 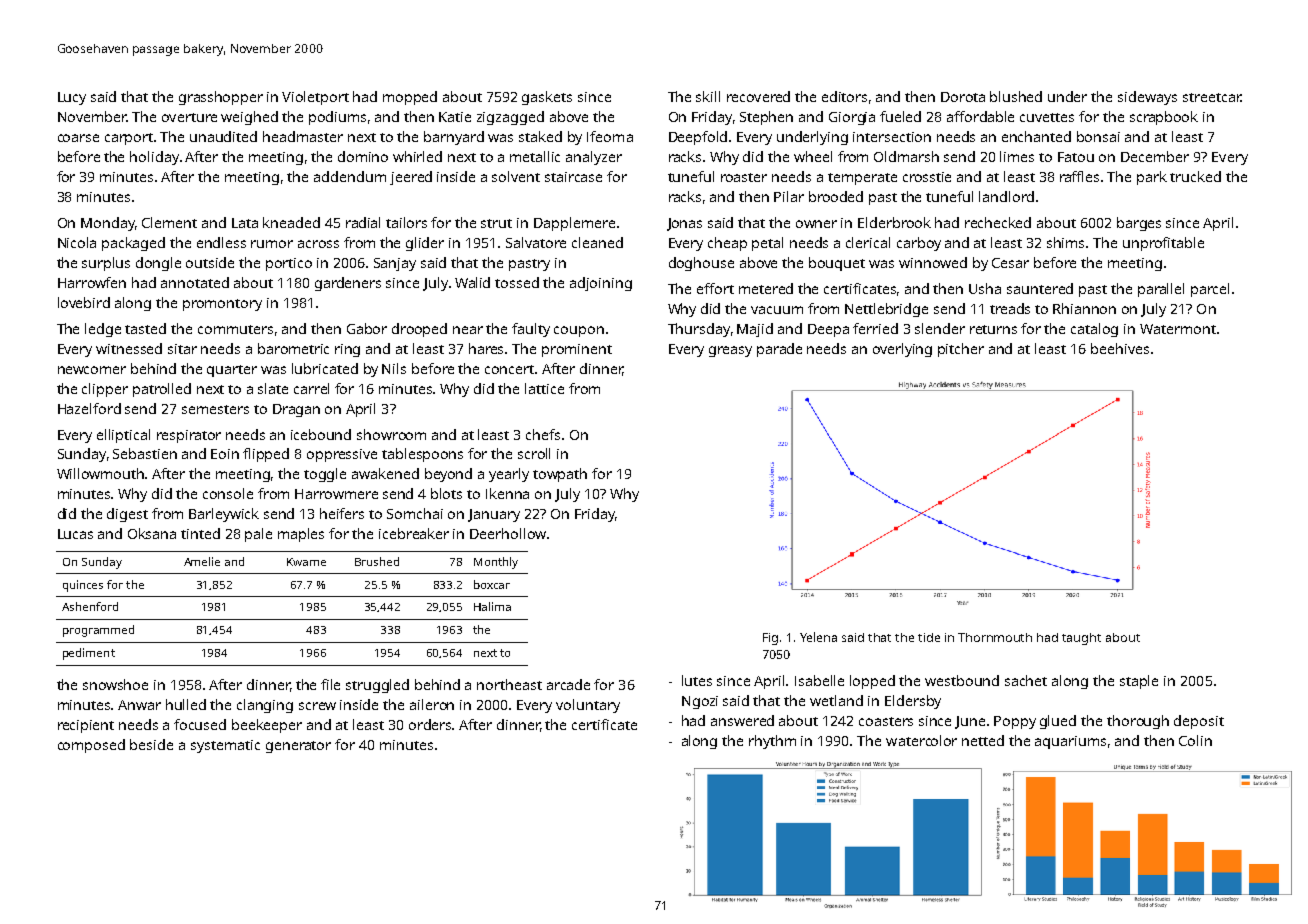 I want to click on Jonas, so click(x=684, y=224).
